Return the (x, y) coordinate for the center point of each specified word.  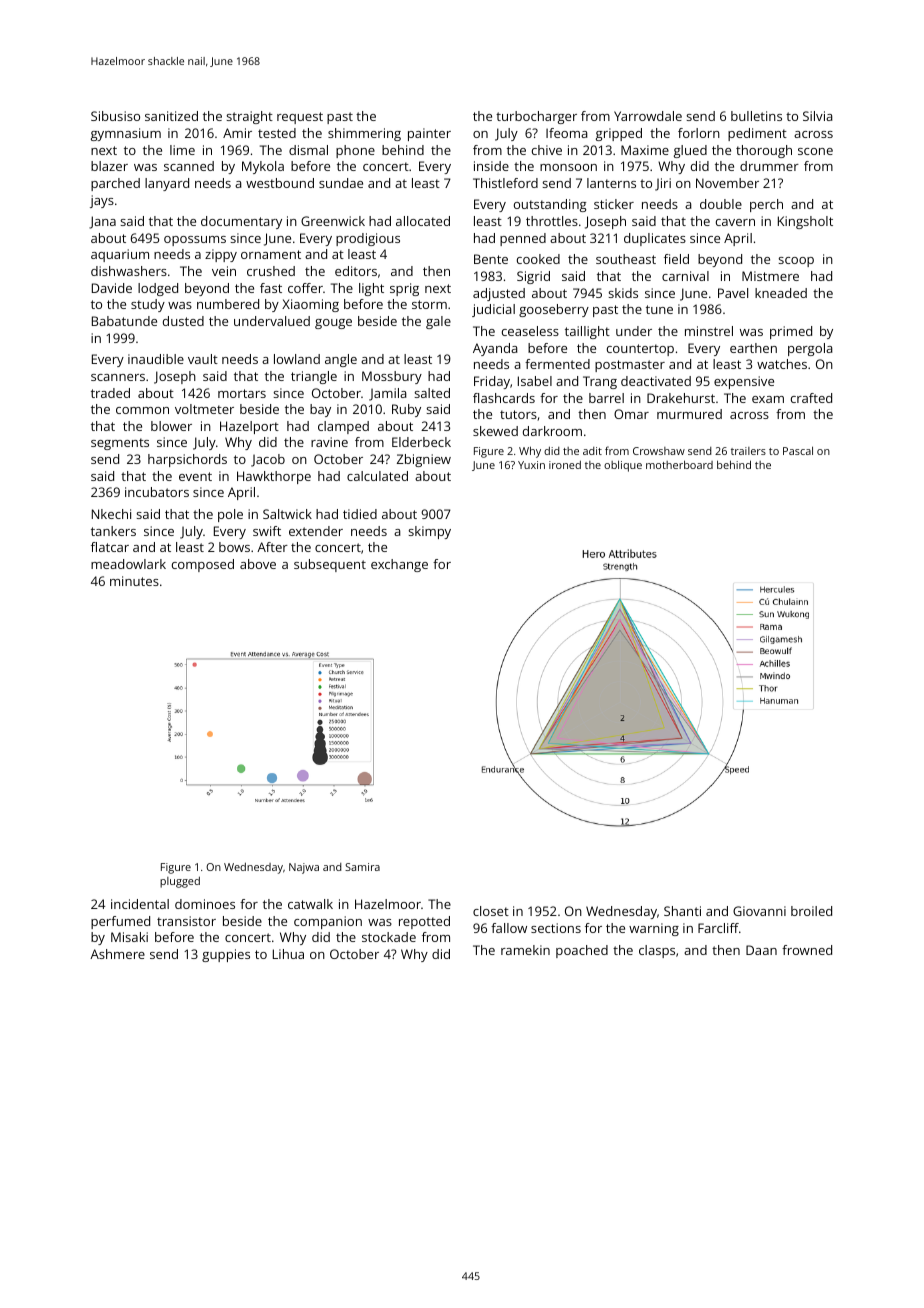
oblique (623, 466)
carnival (685, 276)
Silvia (818, 116)
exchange (399, 565)
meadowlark (128, 564)
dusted (183, 321)
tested (277, 133)
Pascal (798, 450)
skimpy (430, 532)
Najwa (304, 868)
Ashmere (117, 954)
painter (429, 134)
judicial (493, 310)
